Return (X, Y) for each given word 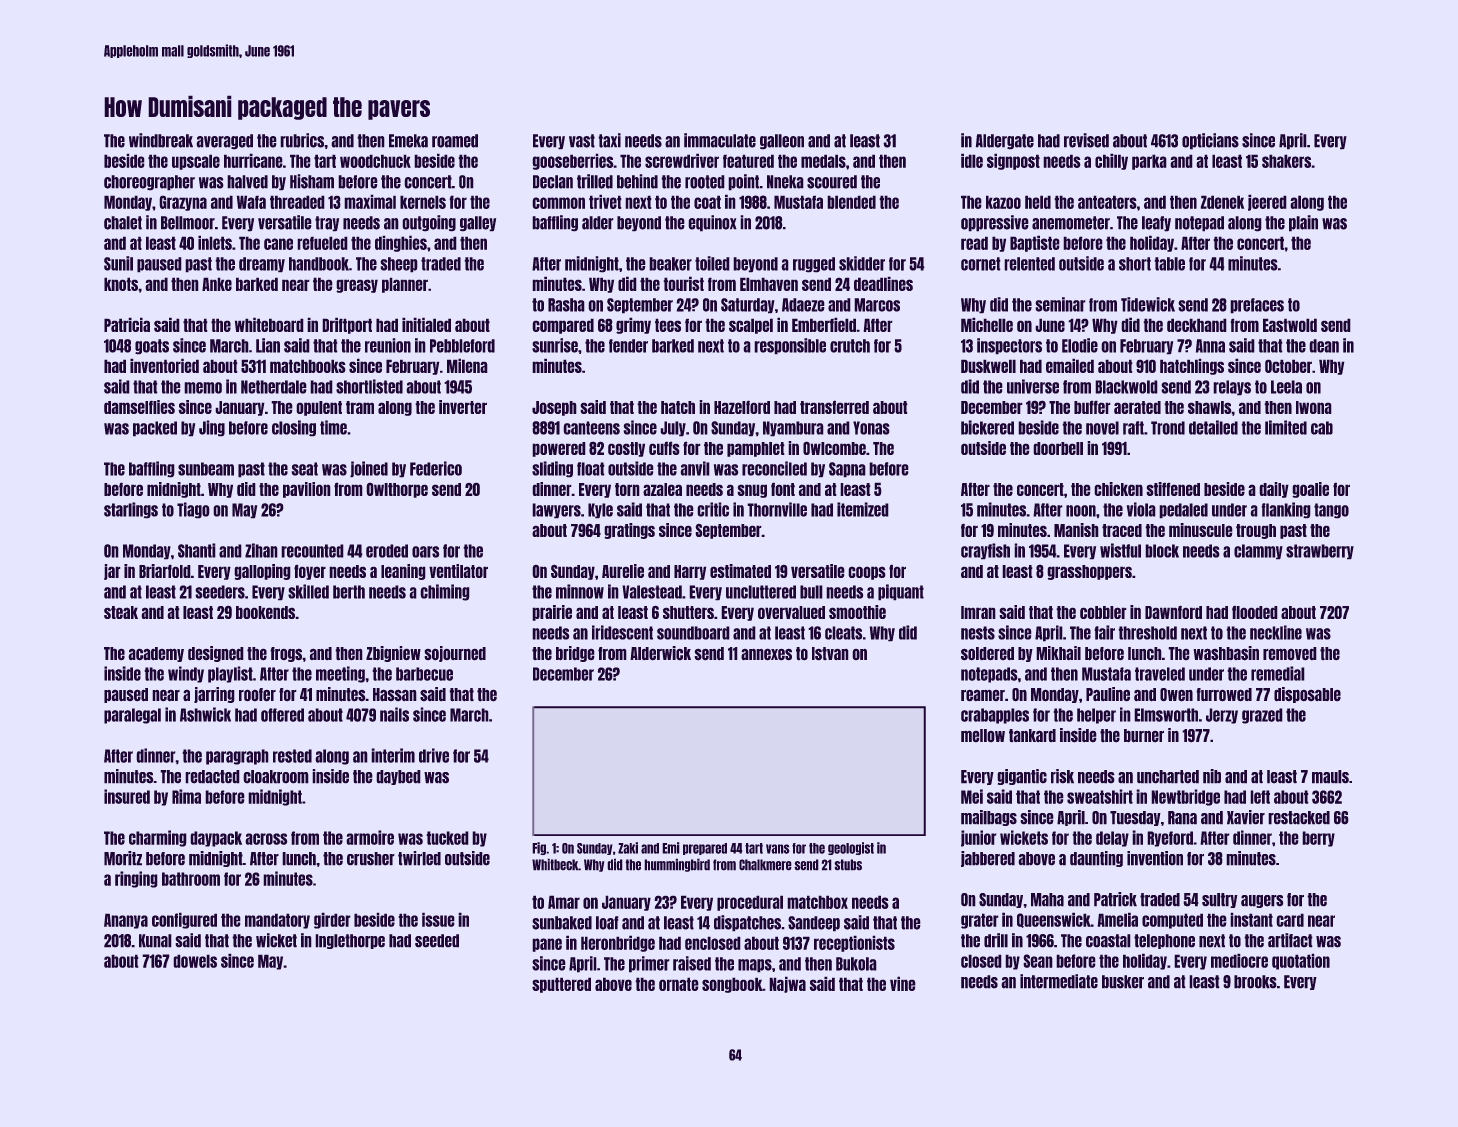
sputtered (561, 985)
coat (707, 202)
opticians (1210, 141)
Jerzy (1222, 716)
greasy (357, 286)
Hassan (394, 694)
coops (867, 573)
